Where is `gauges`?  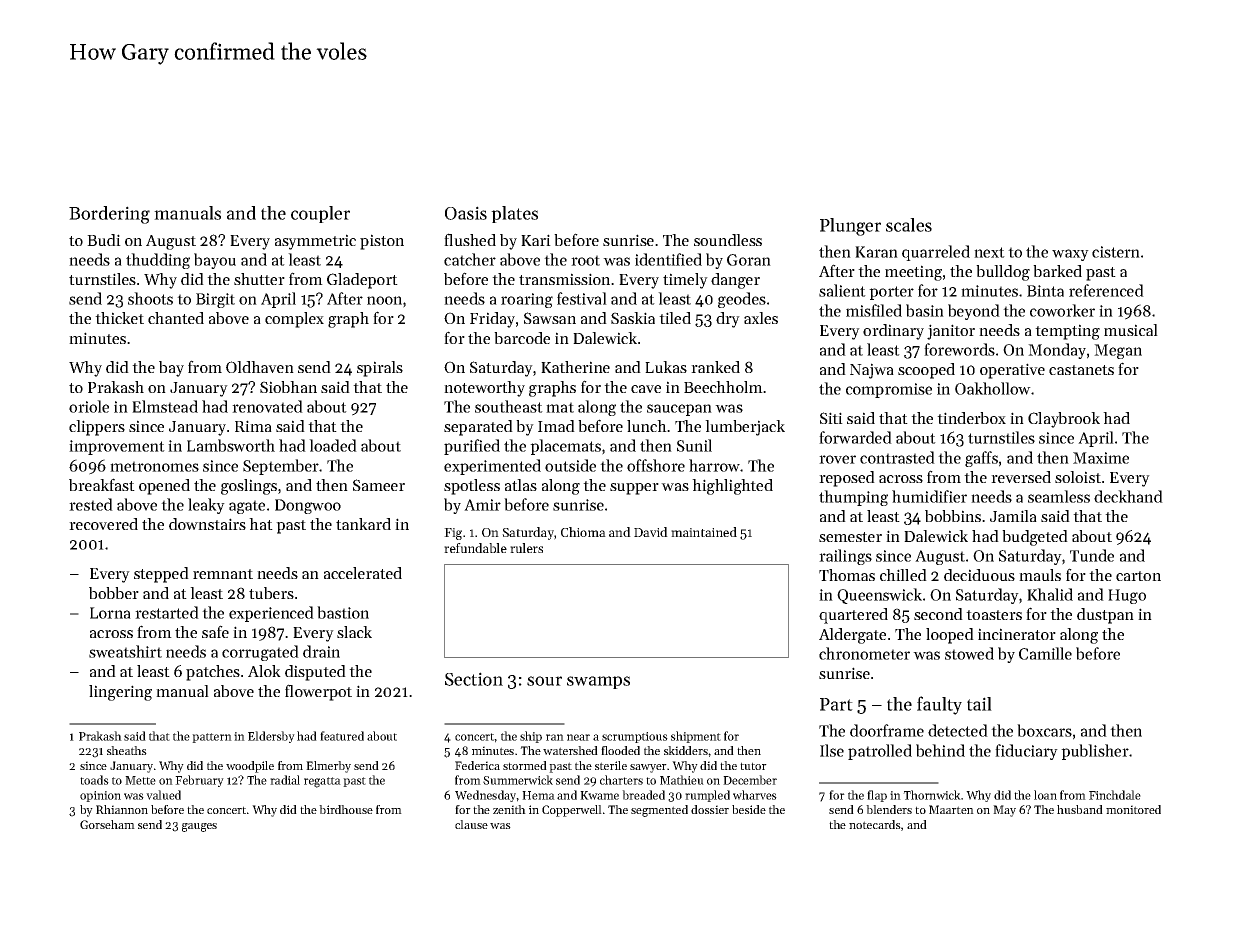 gauges is located at coordinates (199, 827).
